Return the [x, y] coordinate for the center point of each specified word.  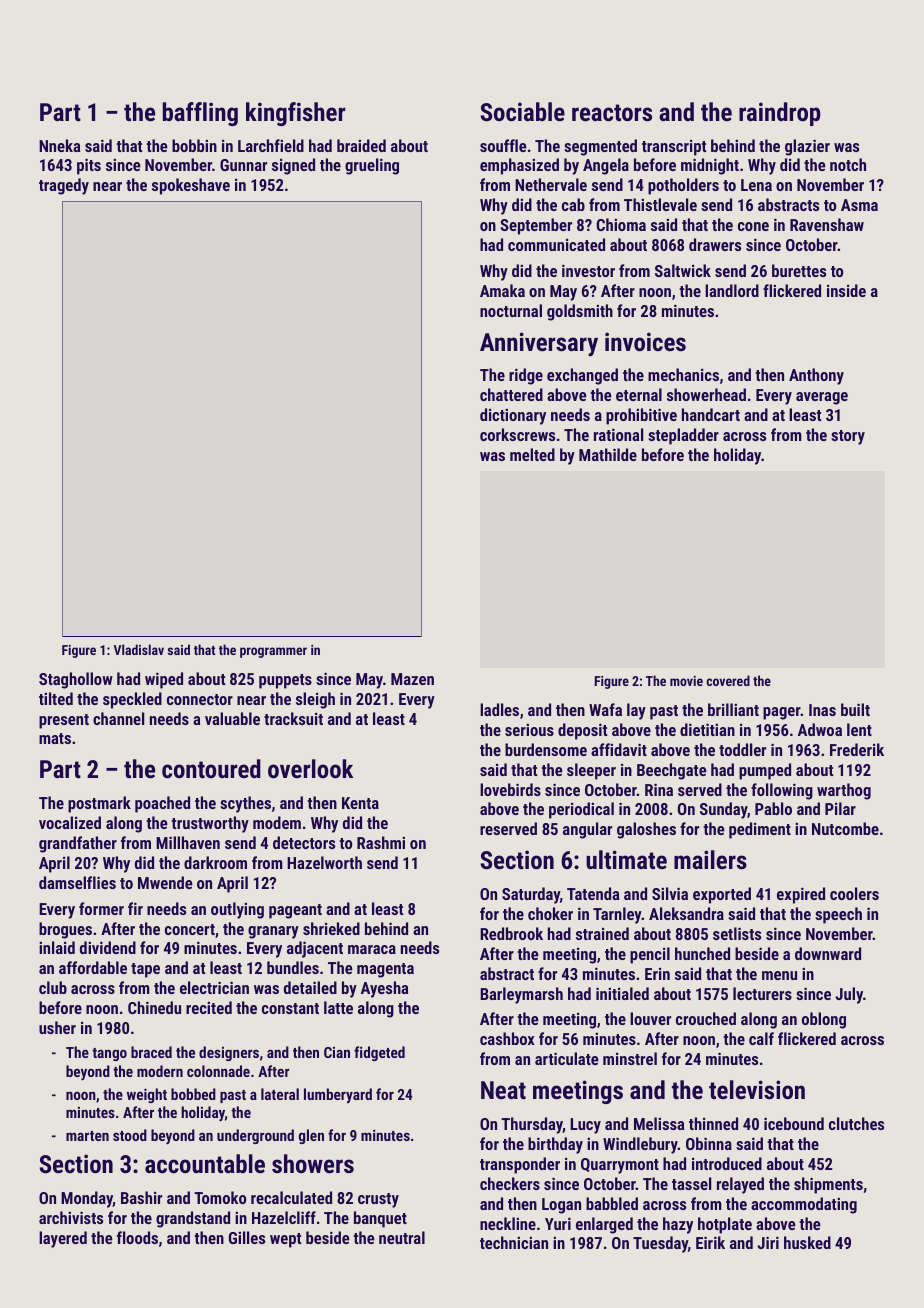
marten [87, 1136]
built [855, 709]
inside [846, 290]
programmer [273, 652]
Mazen [412, 679]
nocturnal [511, 310]
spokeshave [191, 186]
